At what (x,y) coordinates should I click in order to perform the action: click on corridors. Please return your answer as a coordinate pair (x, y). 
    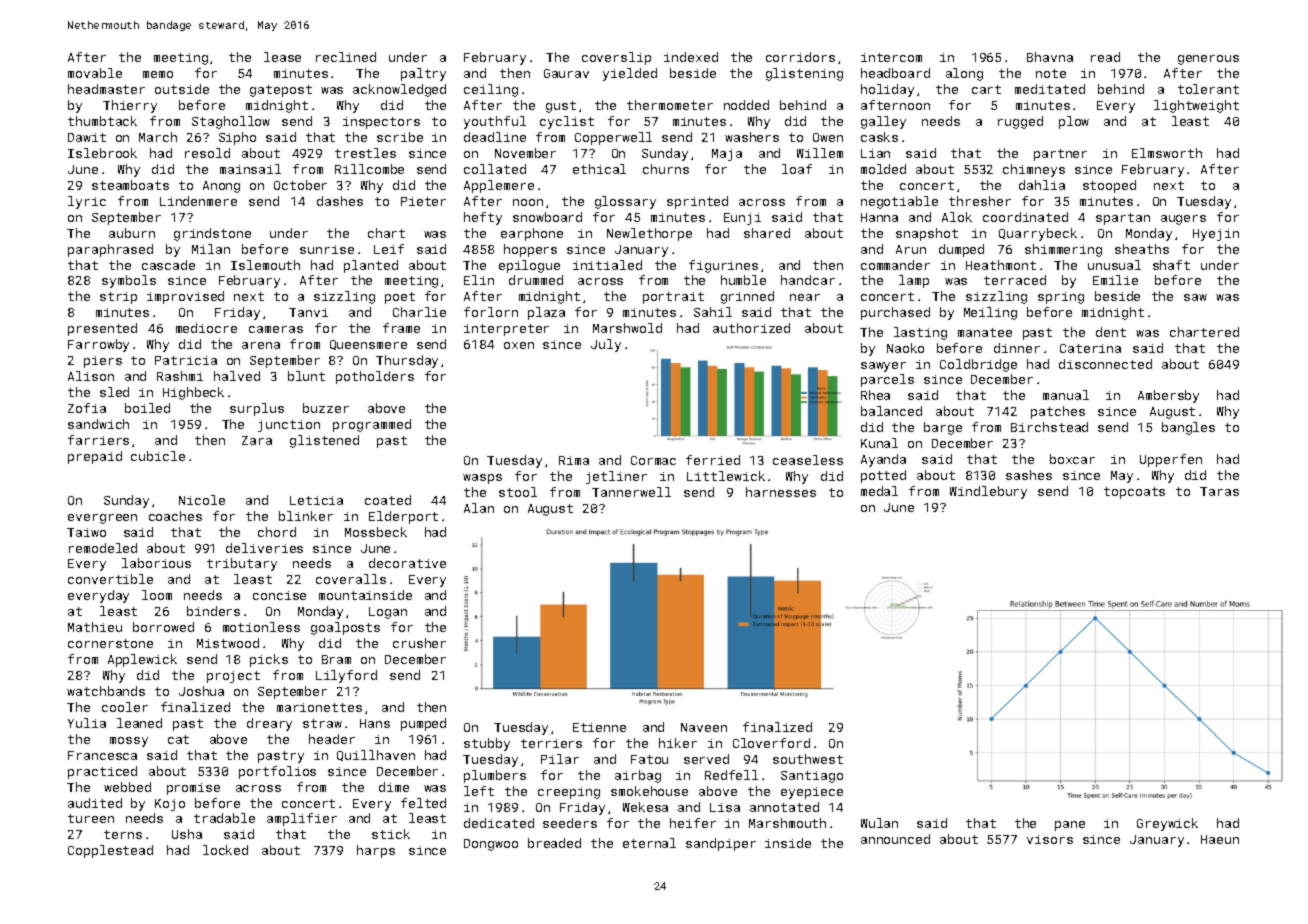
    Looking at the image, I should click on (800, 57).
